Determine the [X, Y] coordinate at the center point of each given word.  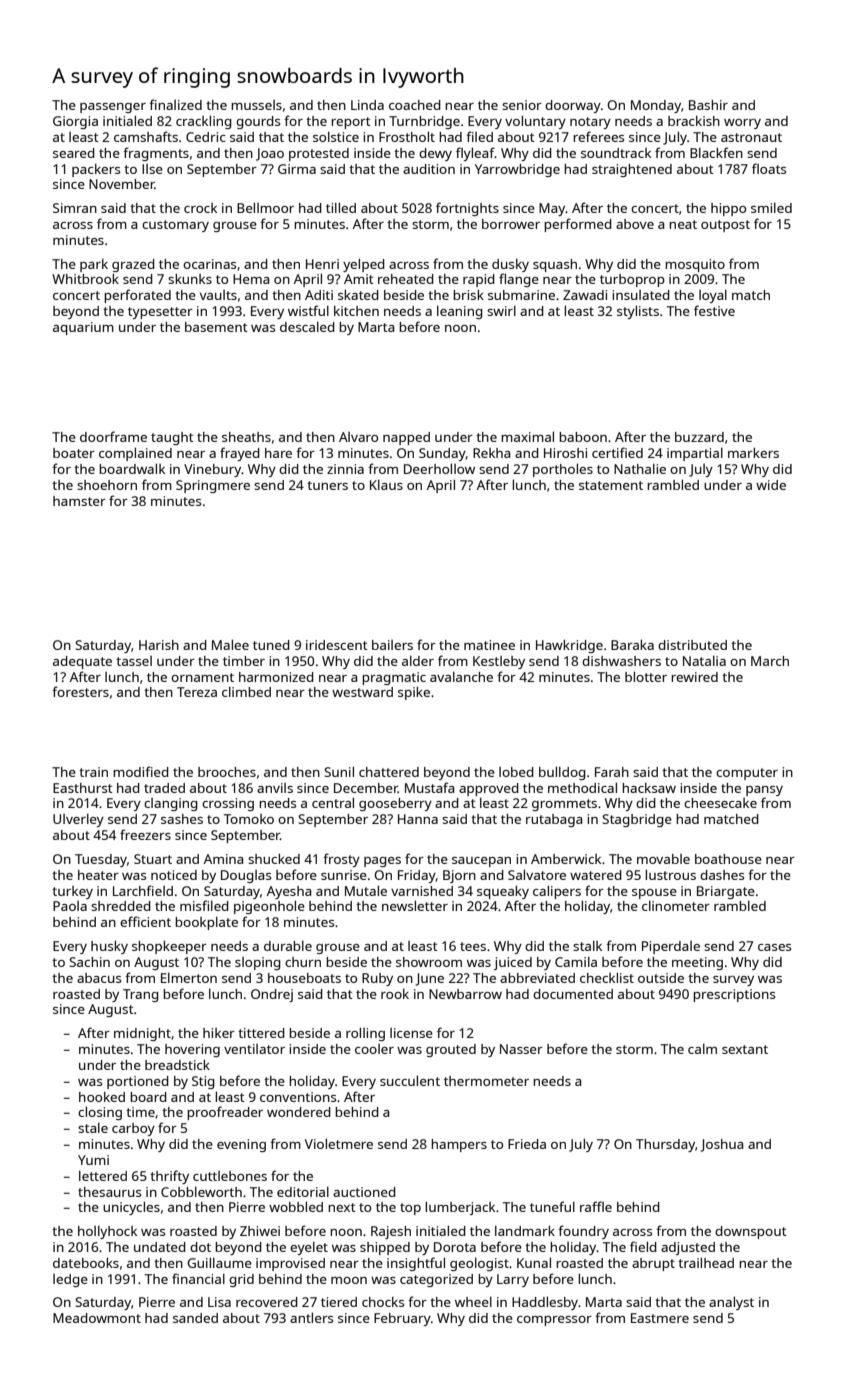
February [402, 1319]
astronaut [751, 137]
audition [429, 169]
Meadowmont [97, 1318]
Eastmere [660, 1318]
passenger [113, 108]
